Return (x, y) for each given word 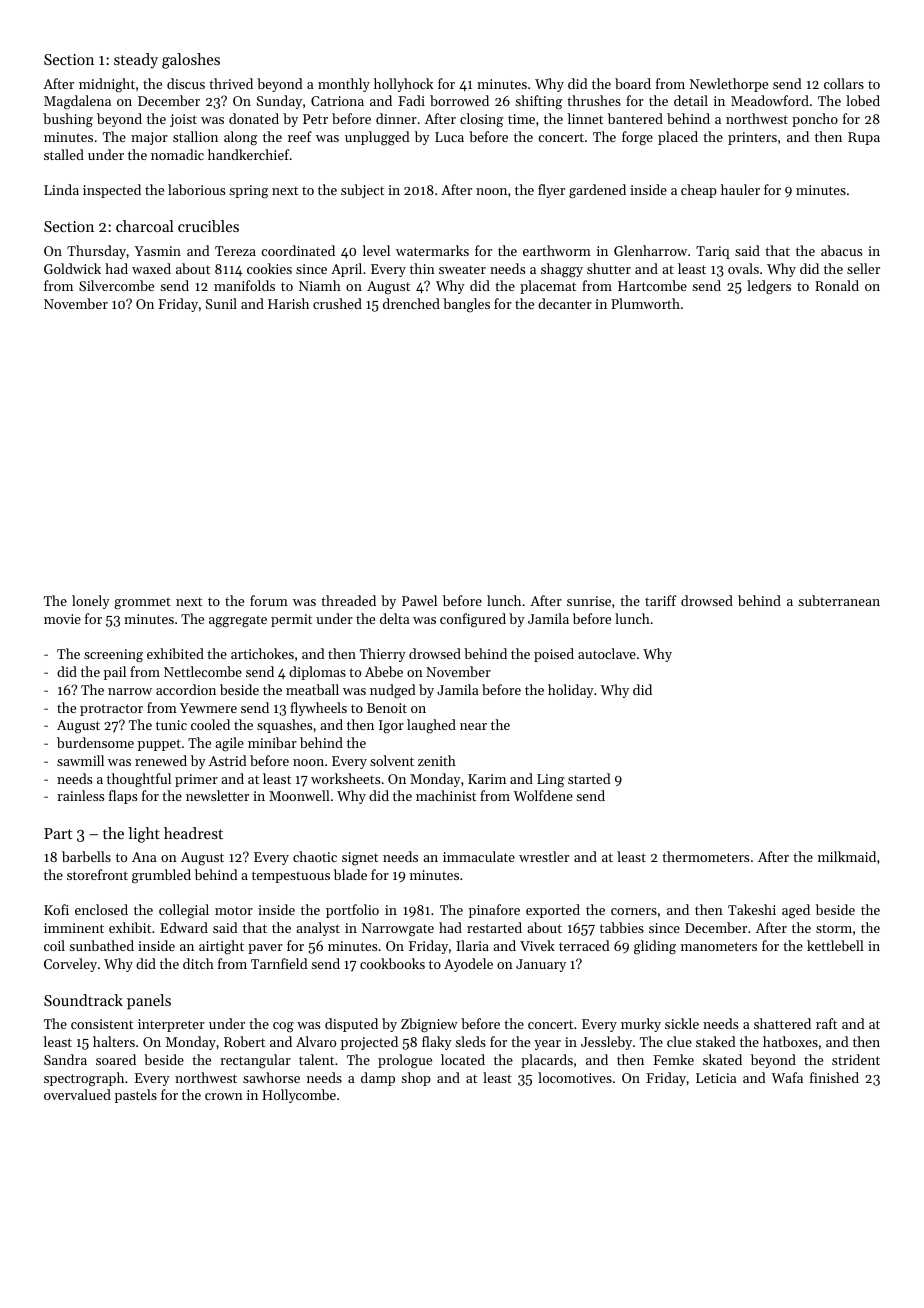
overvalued (77, 1094)
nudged (393, 691)
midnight (107, 85)
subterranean (839, 600)
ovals (743, 268)
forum (269, 600)
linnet (585, 118)
